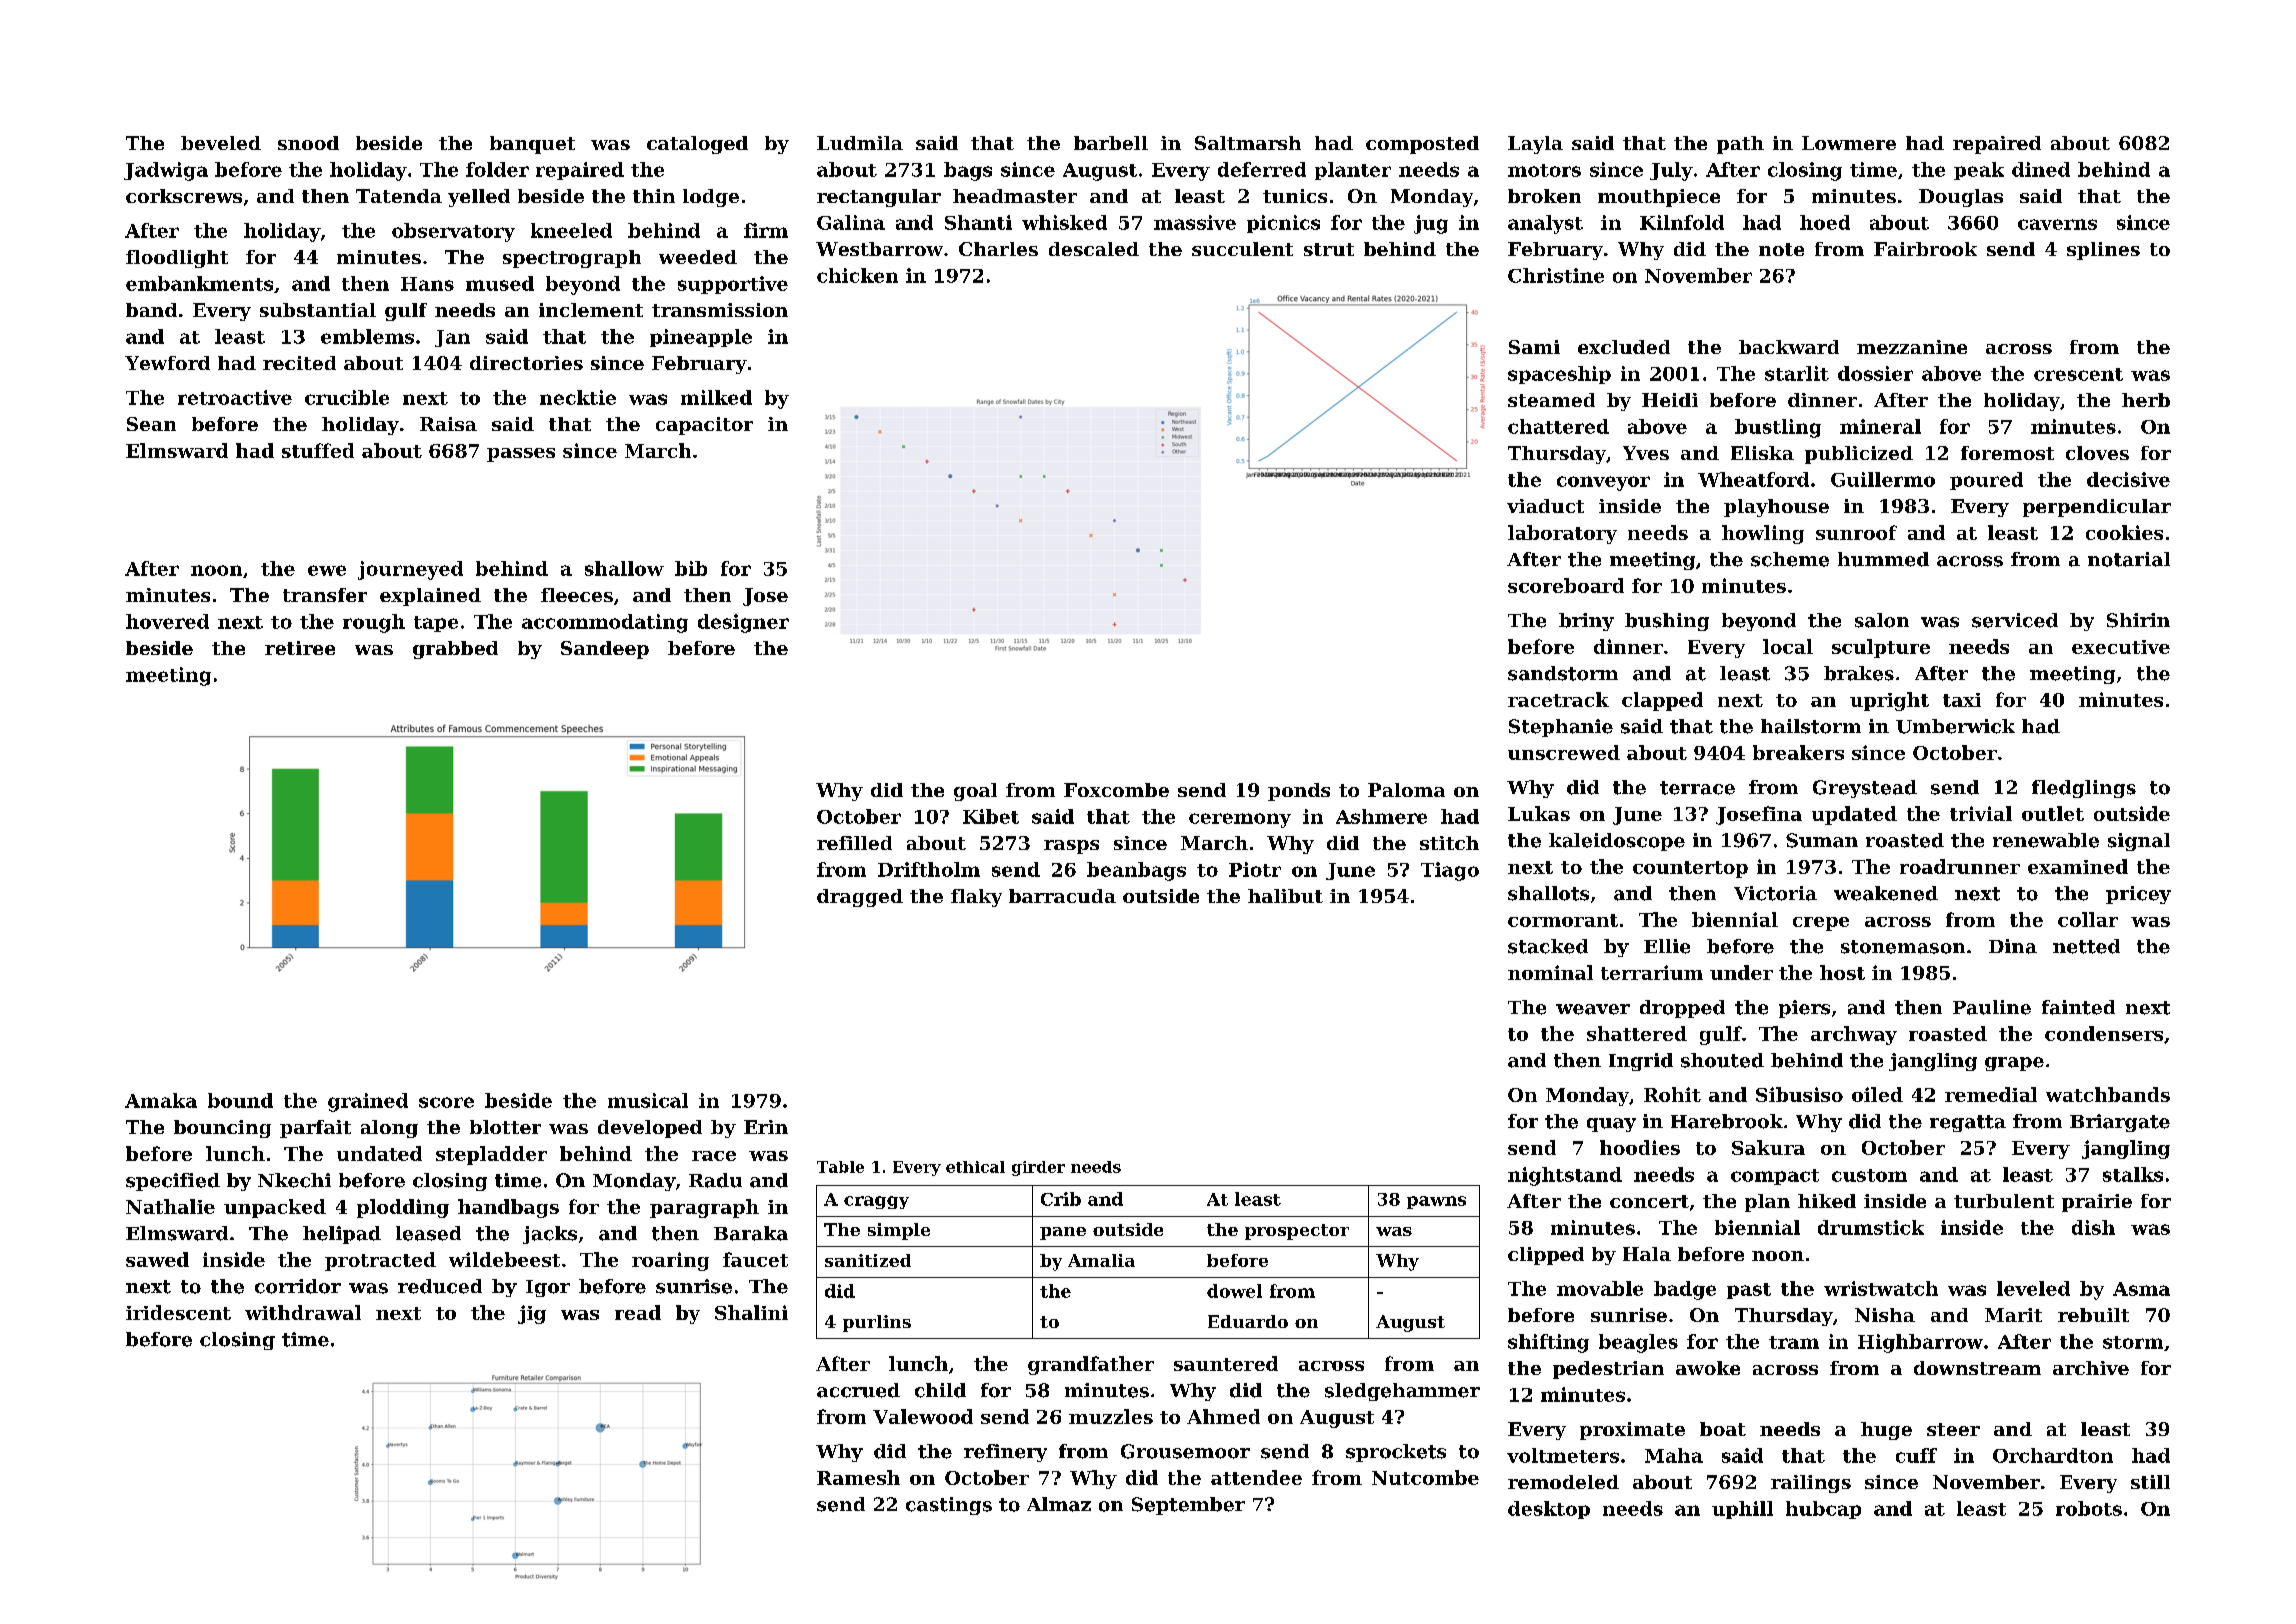  What do you see at coordinates (877, 1323) in the document?
I see `purlins` at bounding box center [877, 1323].
